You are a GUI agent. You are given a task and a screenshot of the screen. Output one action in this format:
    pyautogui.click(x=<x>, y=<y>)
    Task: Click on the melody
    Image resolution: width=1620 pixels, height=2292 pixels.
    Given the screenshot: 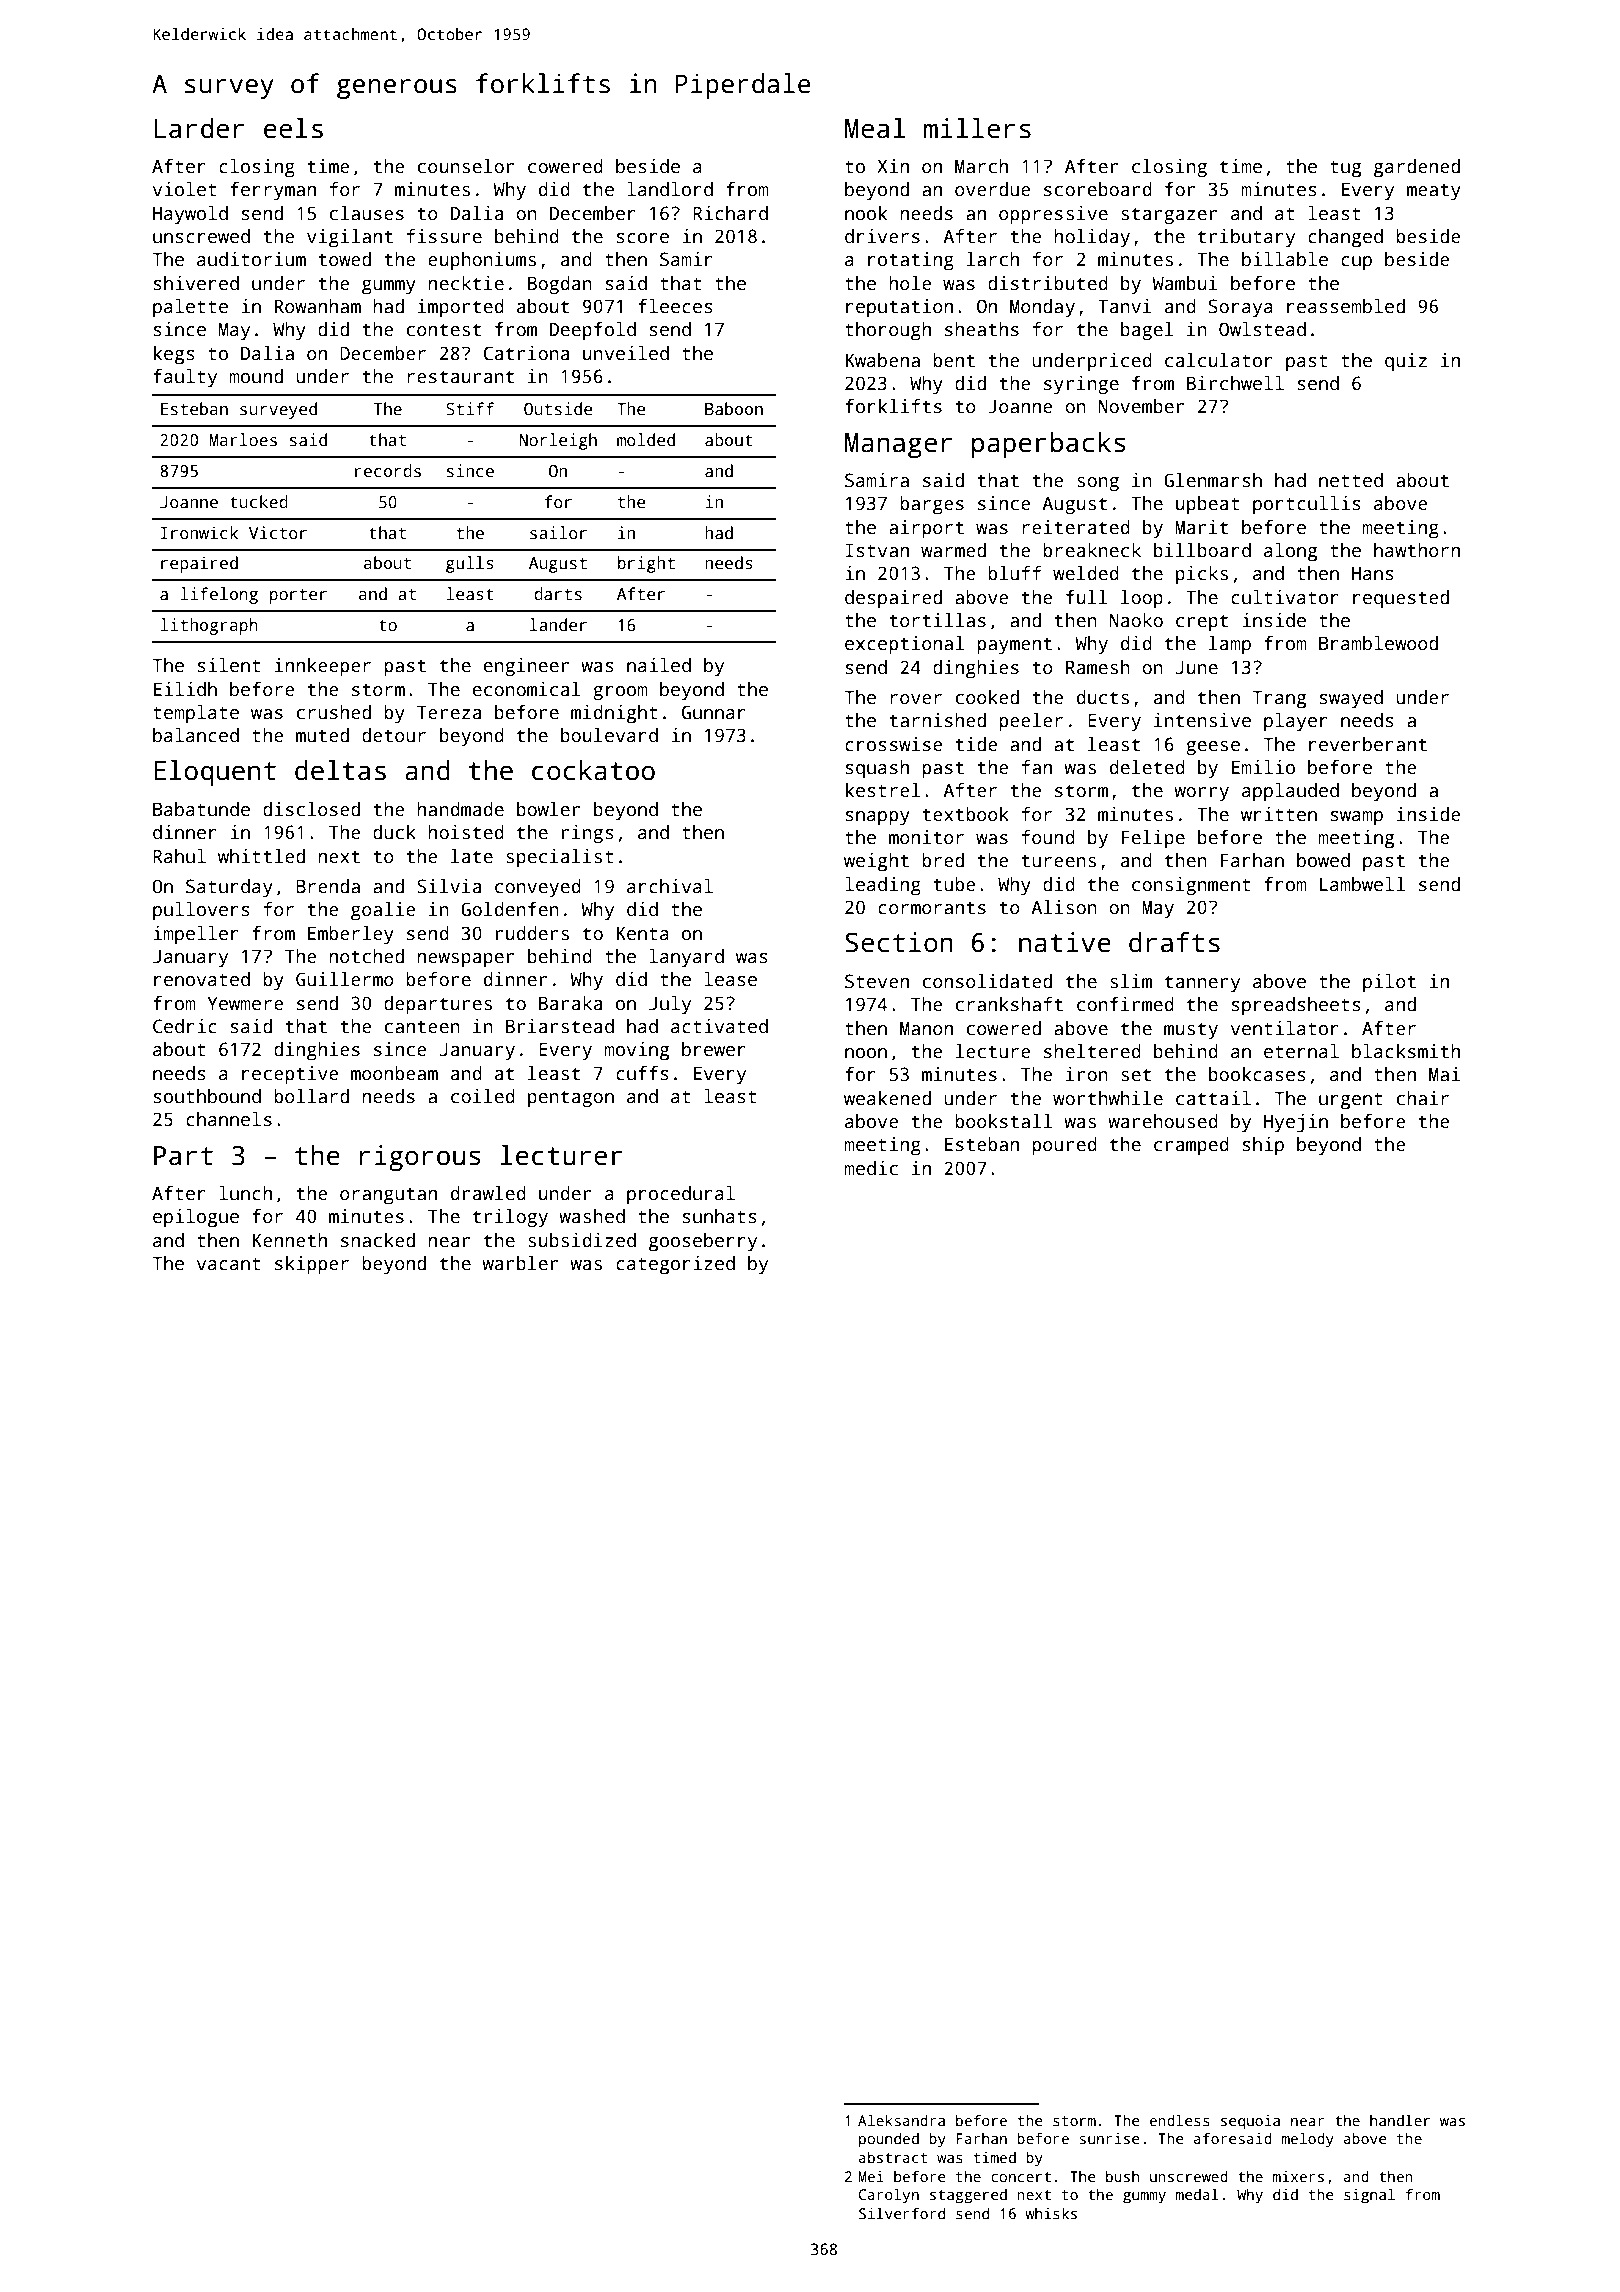 What is the action you would take?
    pyautogui.click(x=1308, y=2140)
